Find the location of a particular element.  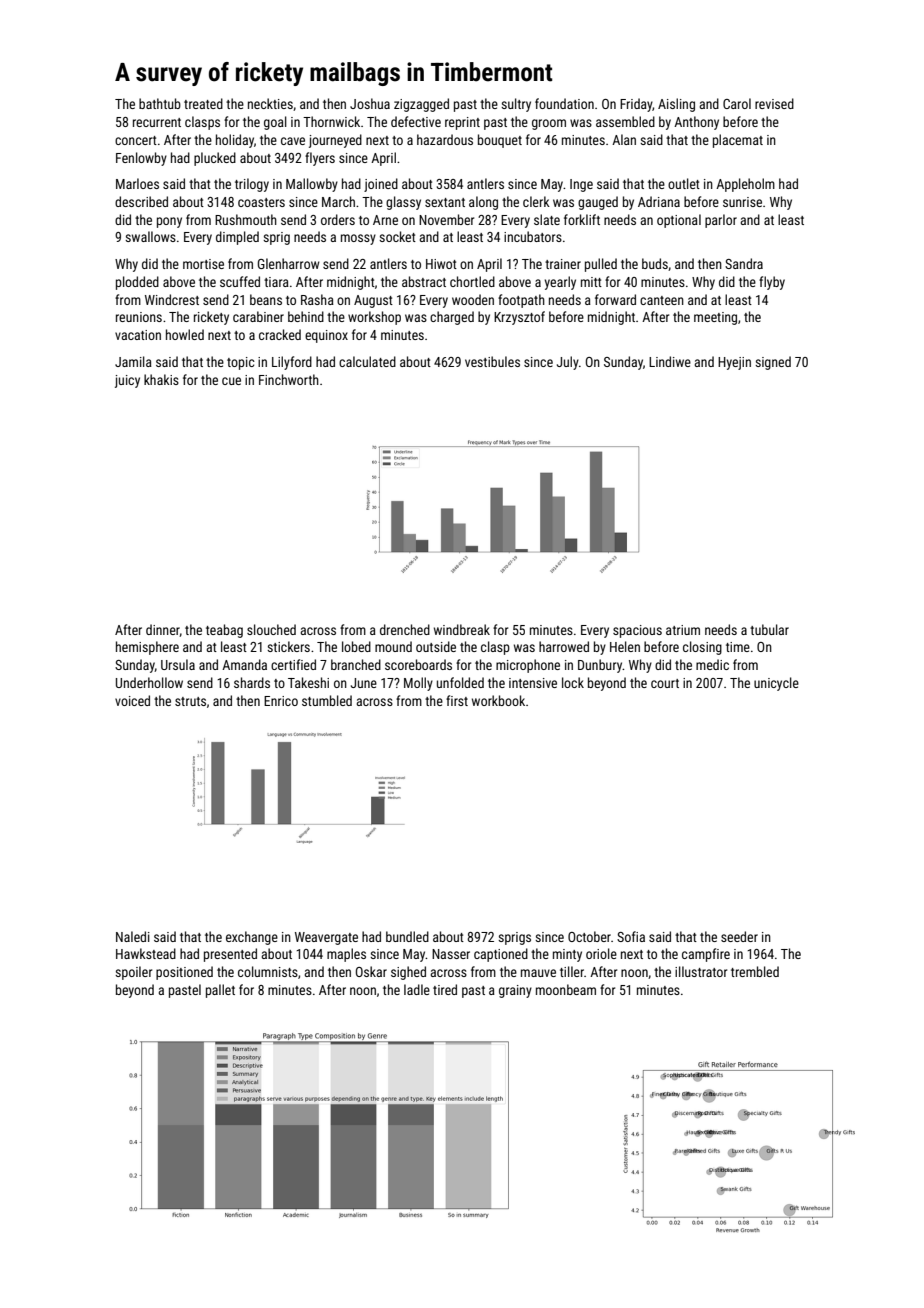

grainy is located at coordinates (515, 991).
